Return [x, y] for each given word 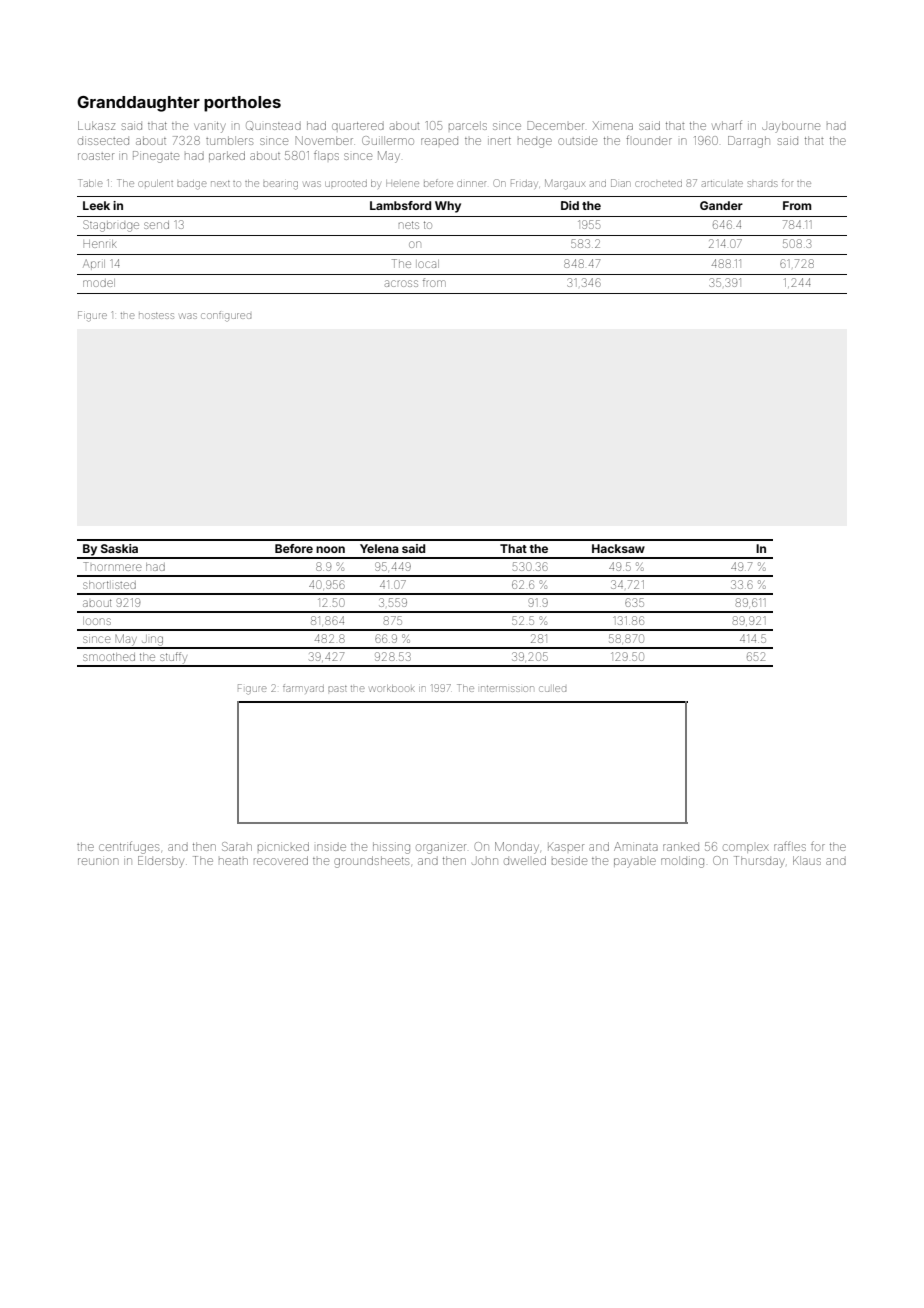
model [99, 283]
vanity [209, 127]
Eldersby [161, 862]
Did [570, 205]
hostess [156, 316]
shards [762, 184]
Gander [721, 205]
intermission [507, 689]
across [401, 283]
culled [552, 688]
